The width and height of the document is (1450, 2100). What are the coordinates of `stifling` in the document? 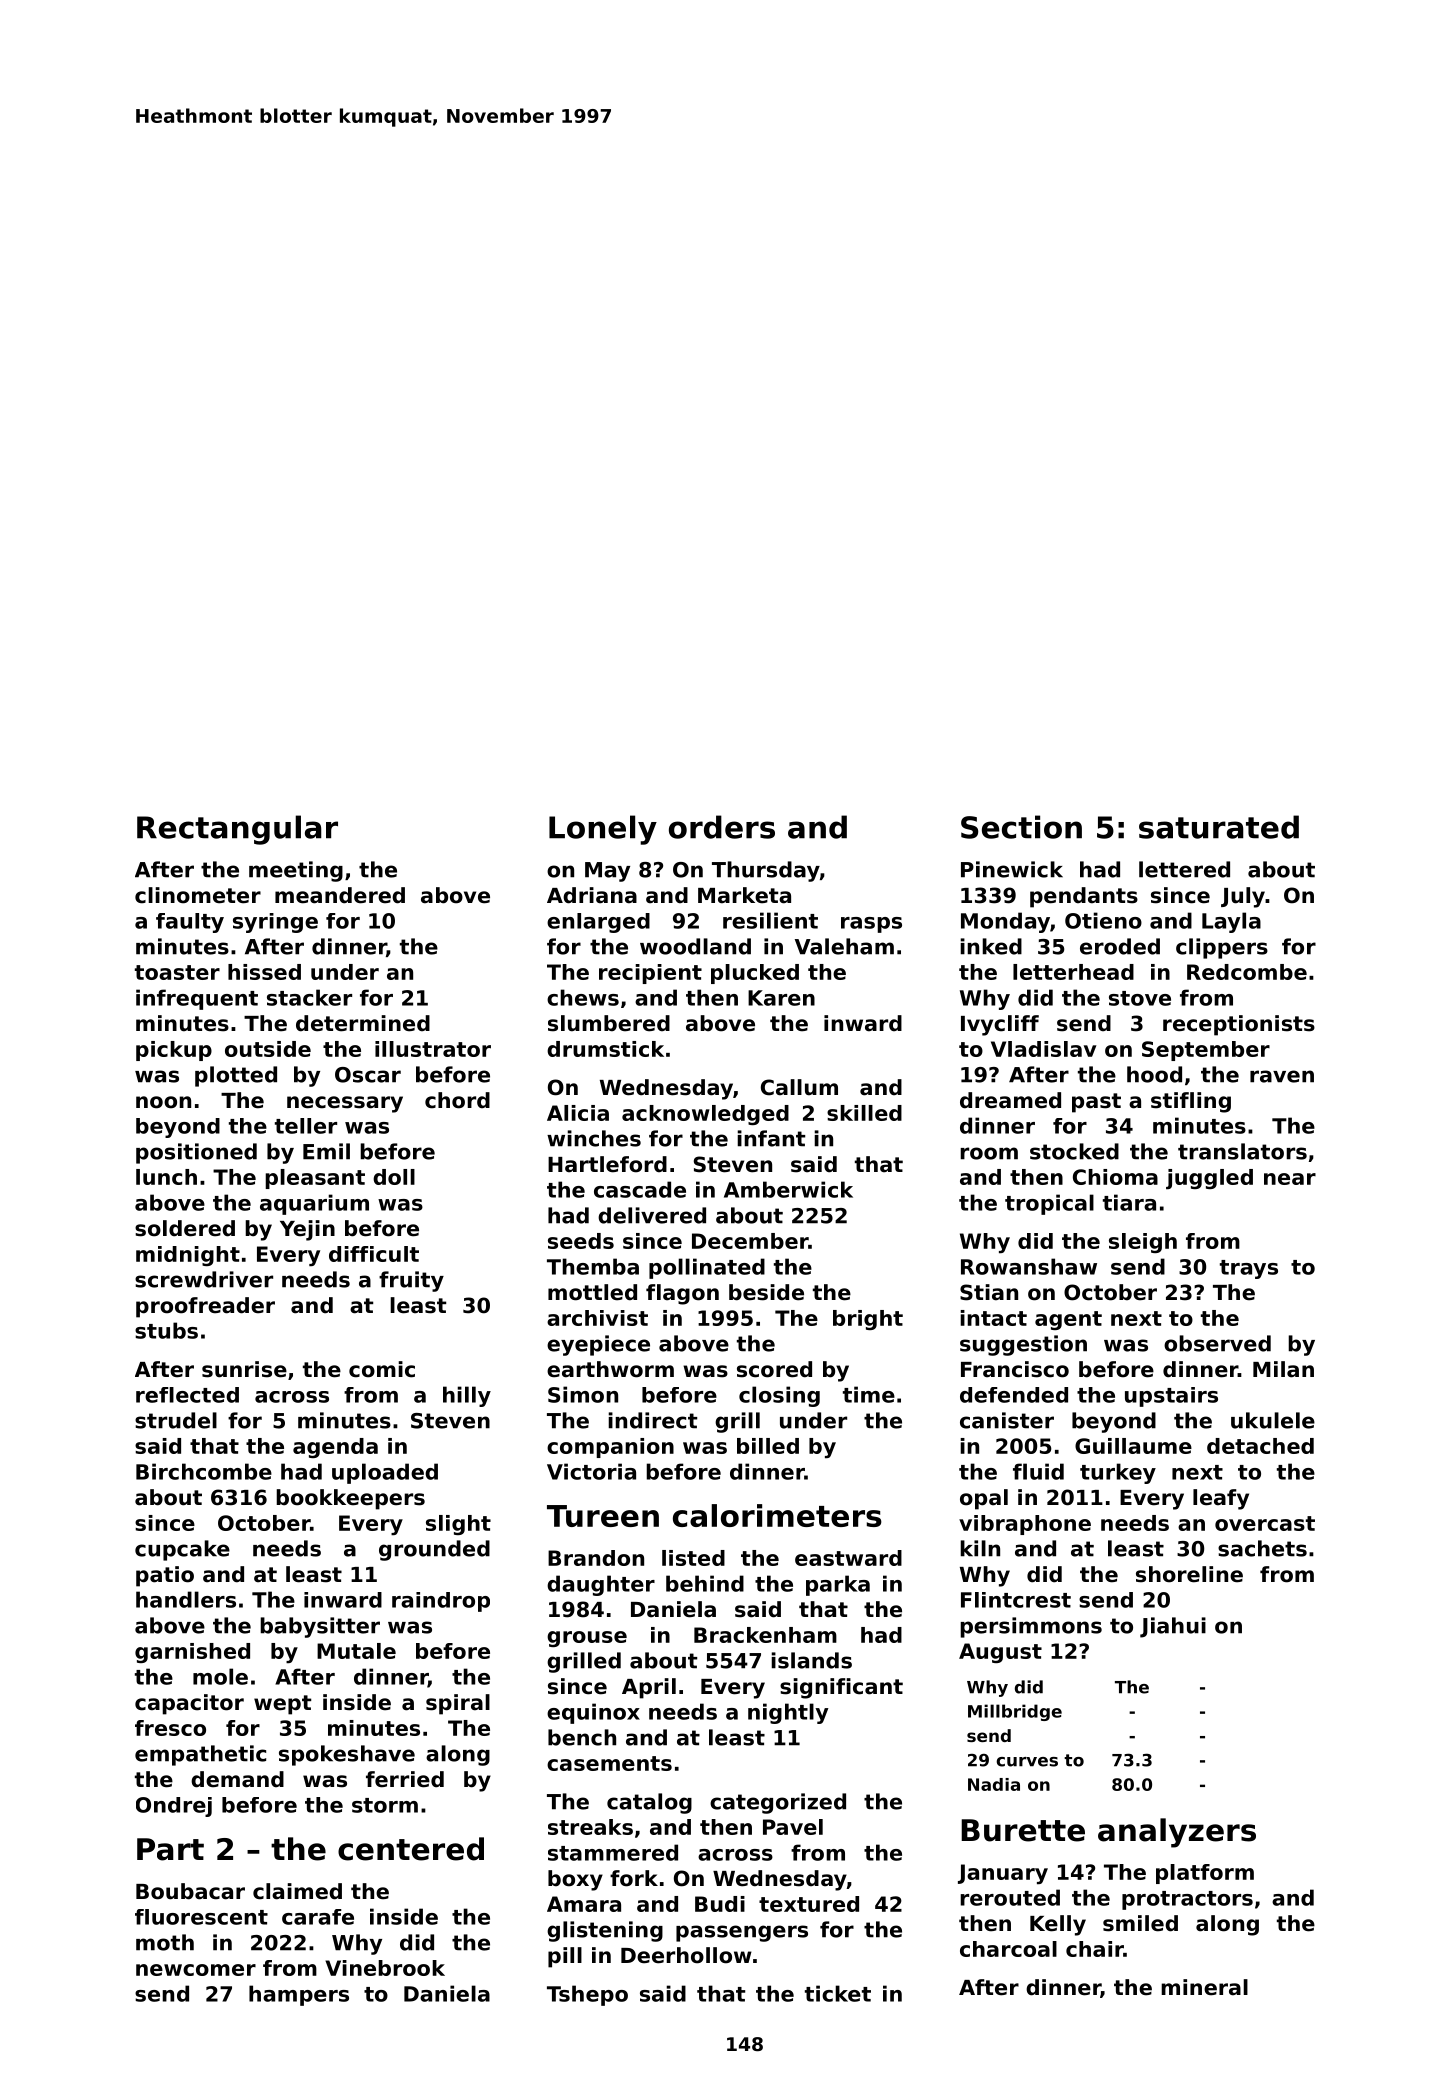 It's located at (1191, 1102).
